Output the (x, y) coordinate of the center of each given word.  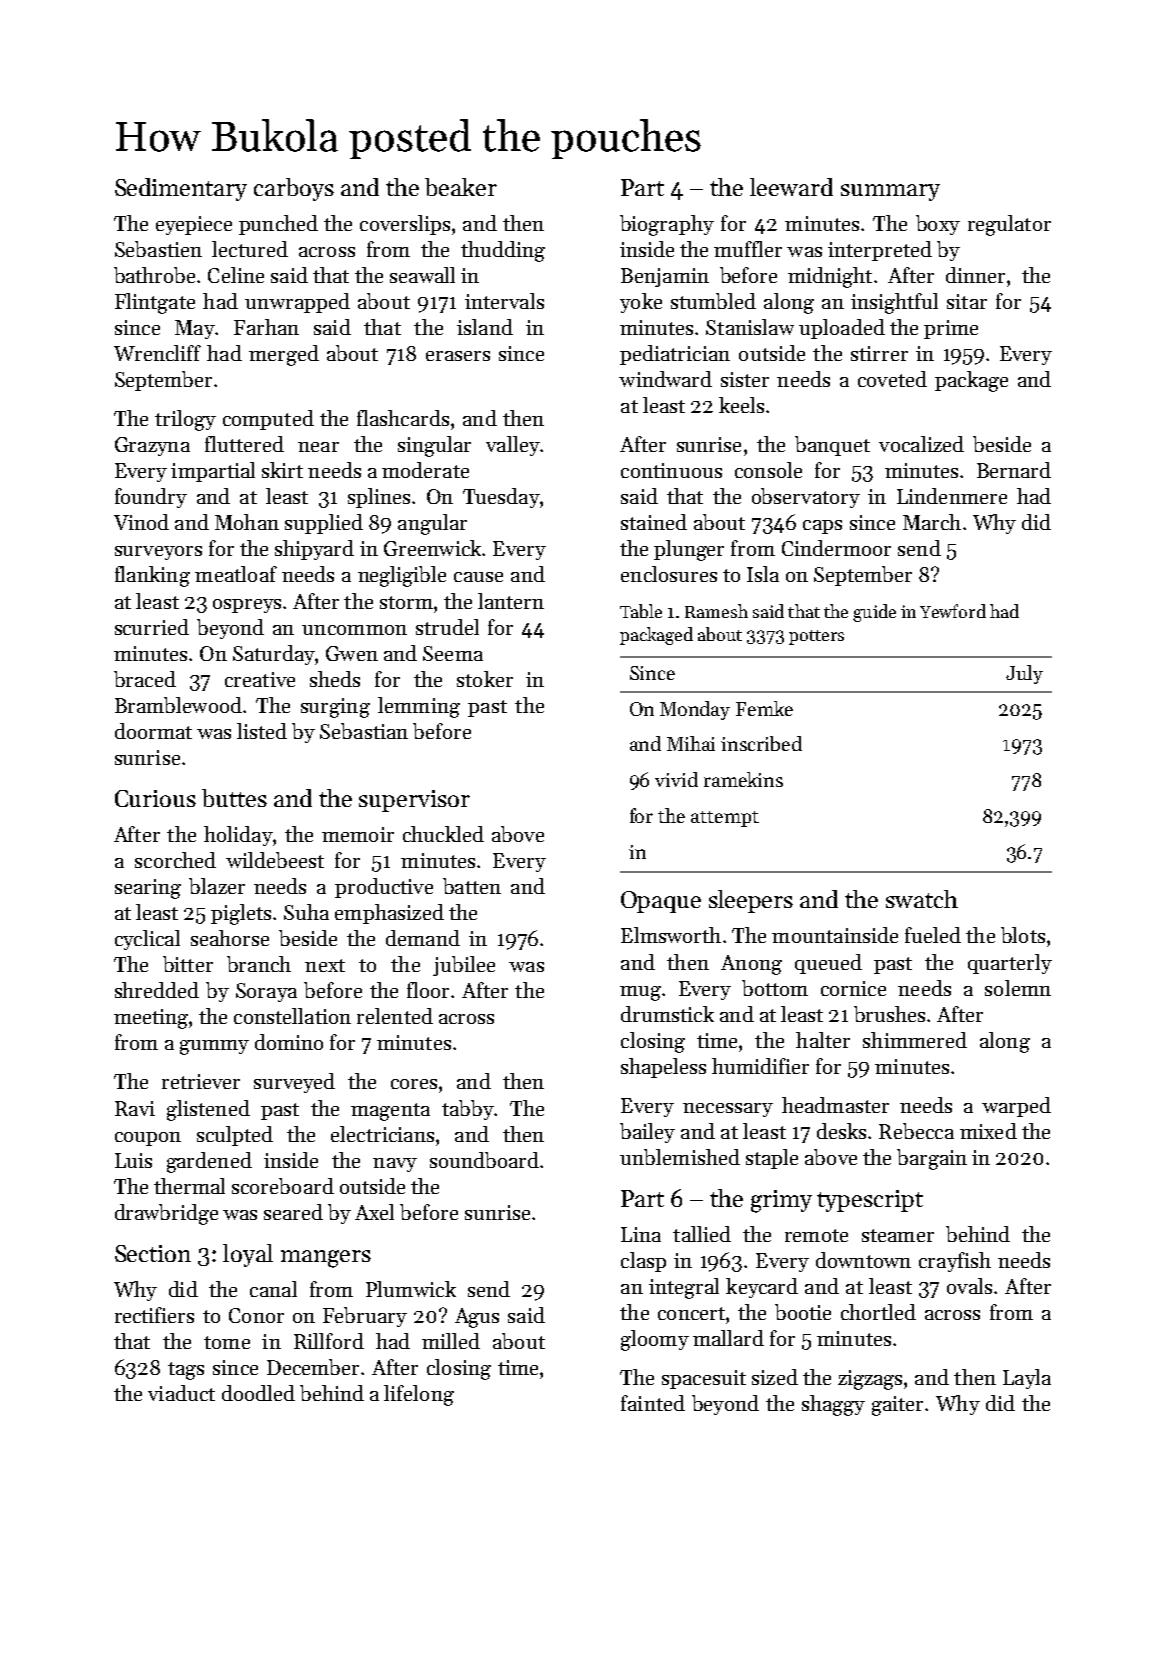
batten (472, 886)
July (1024, 674)
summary (890, 192)
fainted (653, 1403)
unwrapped (297, 303)
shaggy (833, 1405)
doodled (258, 1393)
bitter (188, 964)
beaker (461, 187)
